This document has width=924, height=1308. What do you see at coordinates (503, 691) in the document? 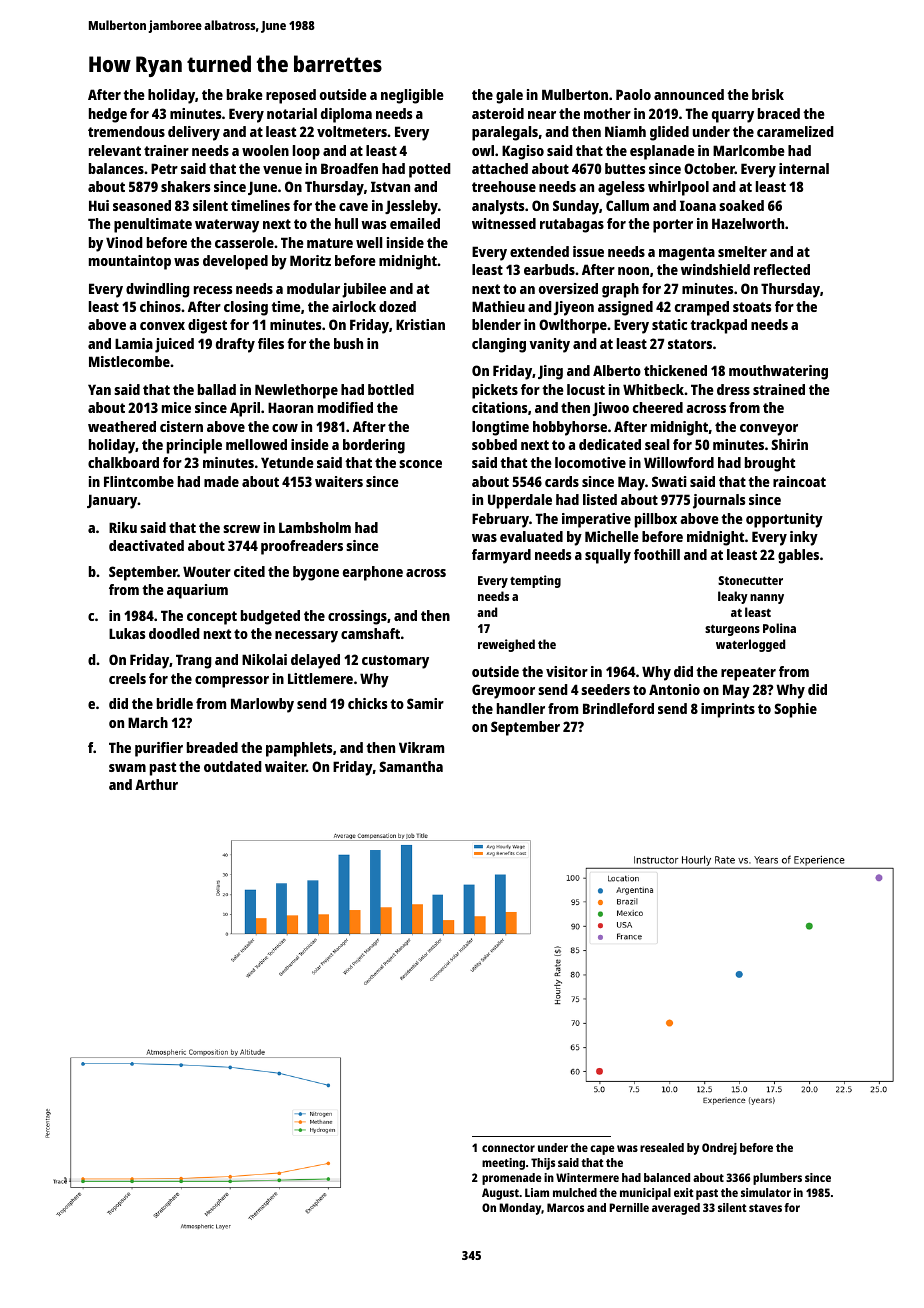
I see `Greymoor` at bounding box center [503, 691].
